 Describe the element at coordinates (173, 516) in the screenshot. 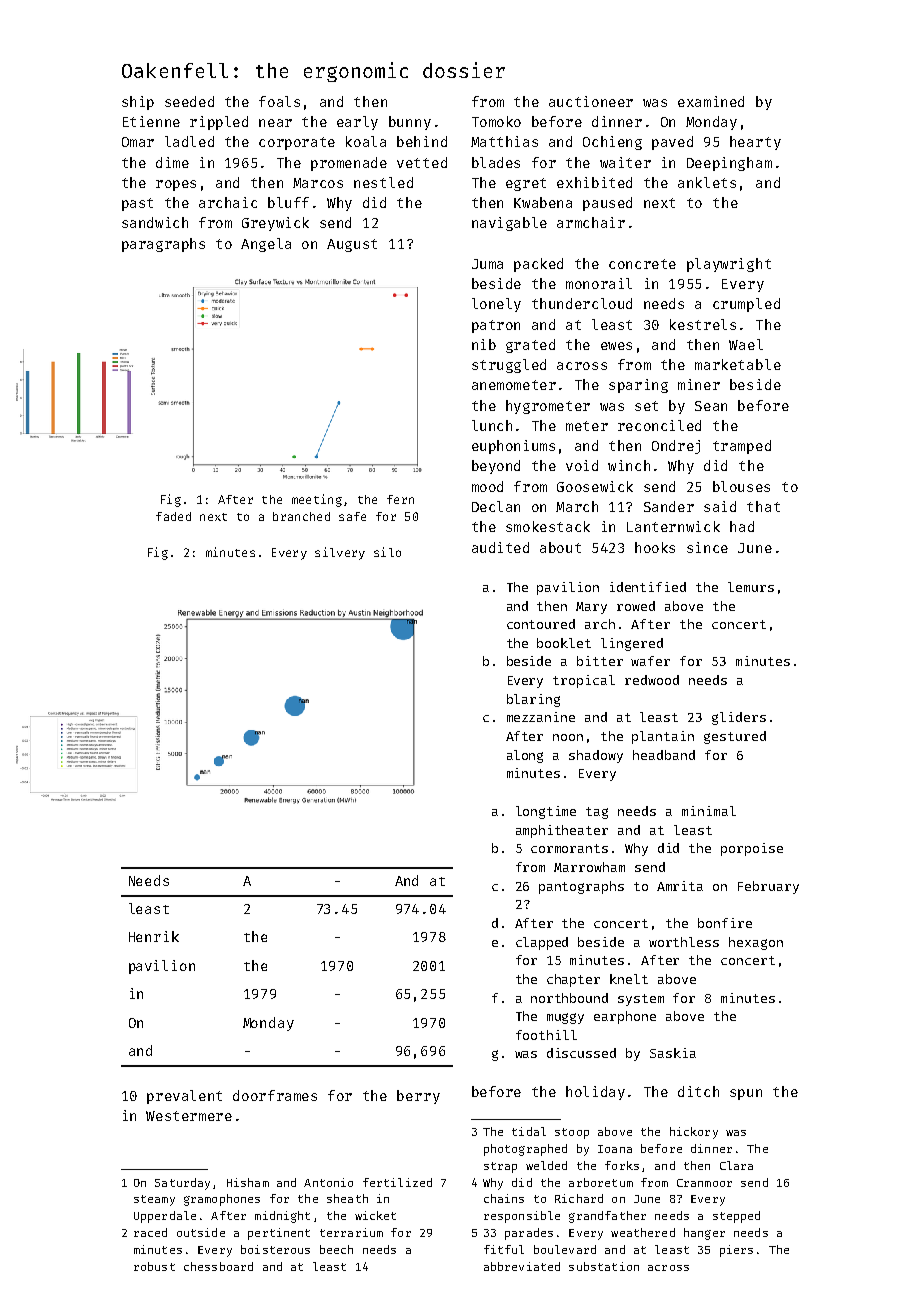

I see `faded` at that location.
